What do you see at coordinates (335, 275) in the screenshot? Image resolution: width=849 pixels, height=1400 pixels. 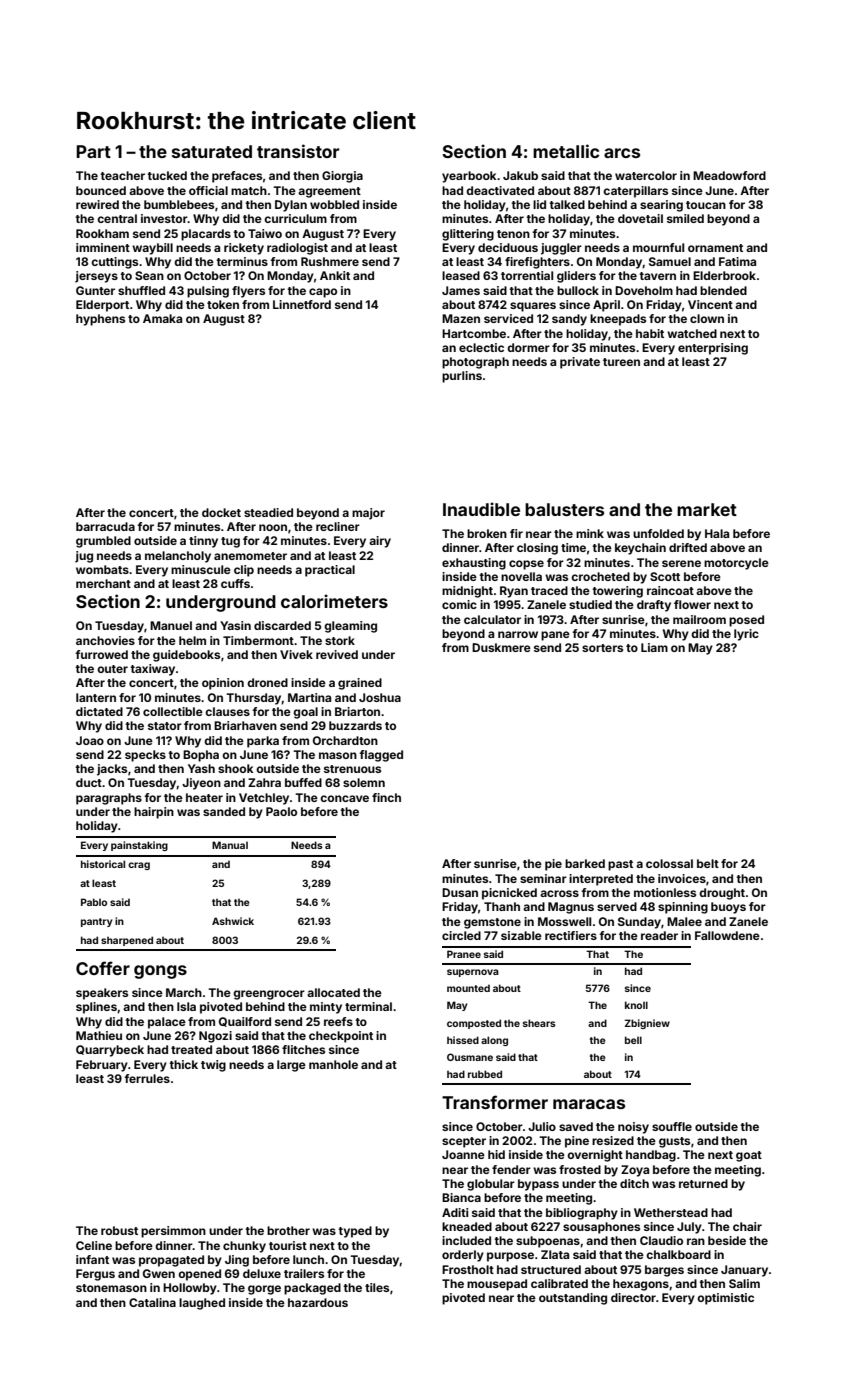 I see `Ankit` at bounding box center [335, 275].
